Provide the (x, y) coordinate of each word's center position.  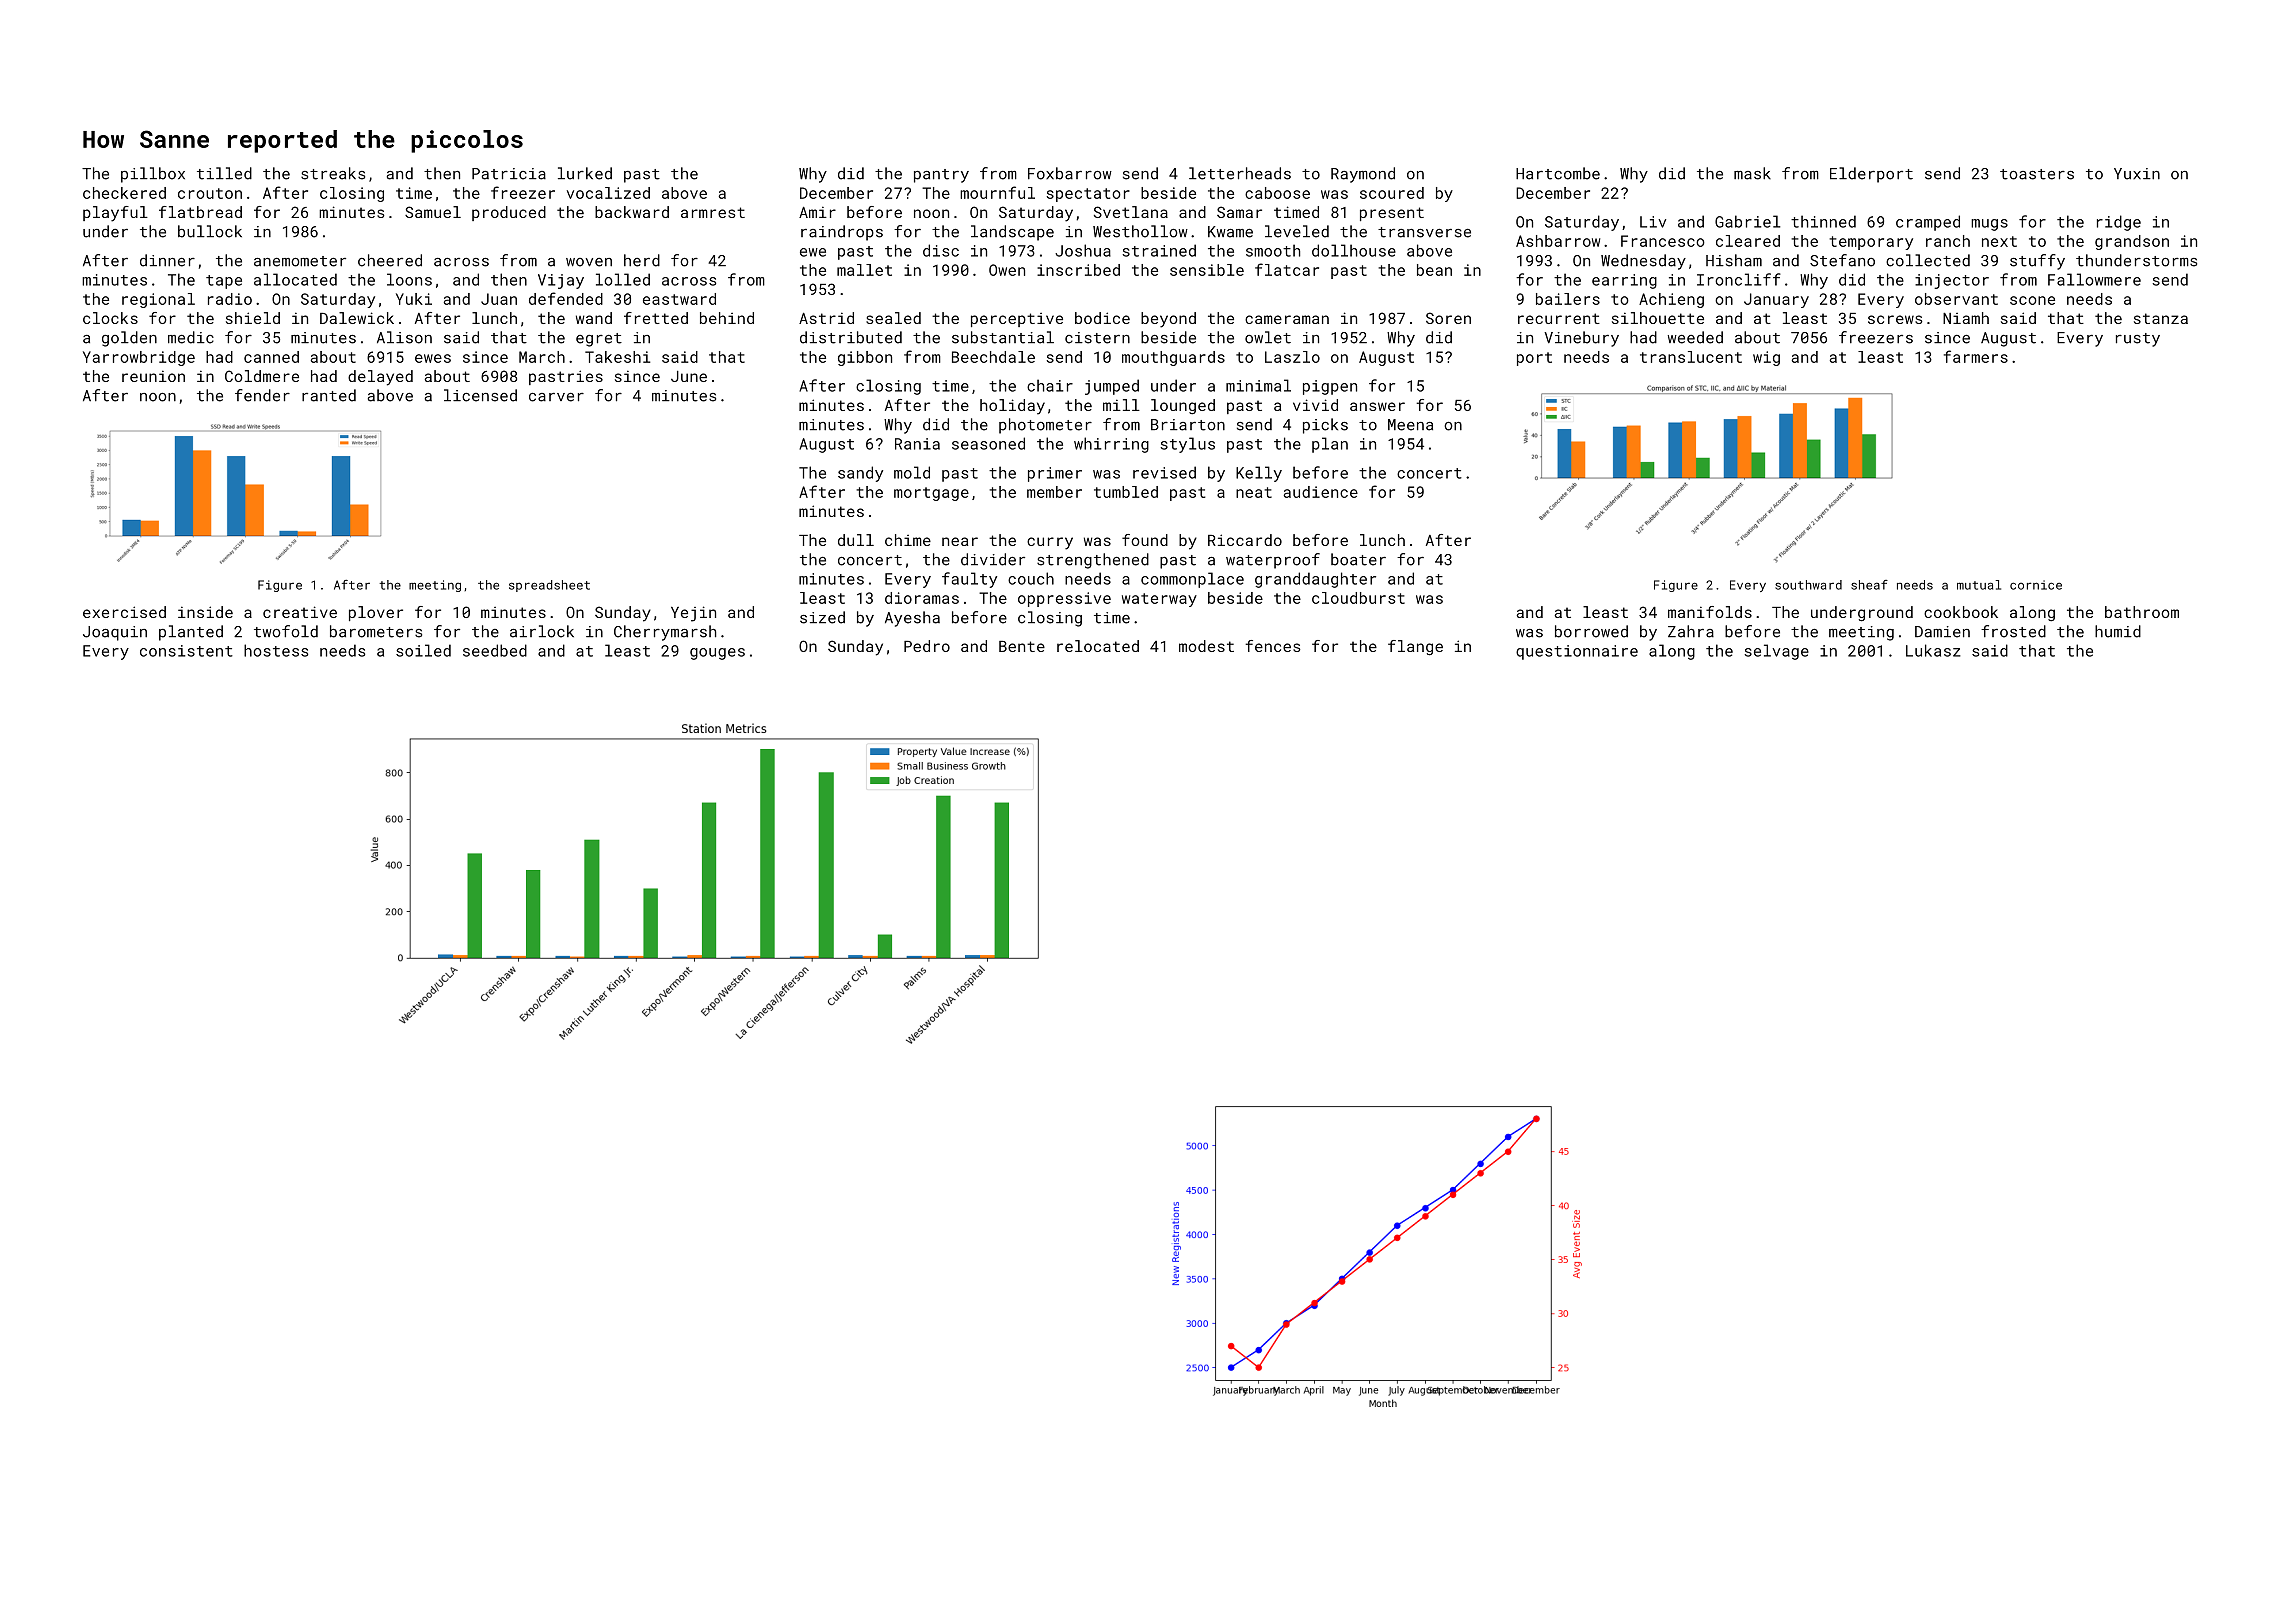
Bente (1022, 646)
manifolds (1710, 612)
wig (1766, 358)
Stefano (1842, 260)
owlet (1268, 337)
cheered (390, 260)
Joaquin (115, 633)
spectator (1088, 195)
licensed (480, 395)
